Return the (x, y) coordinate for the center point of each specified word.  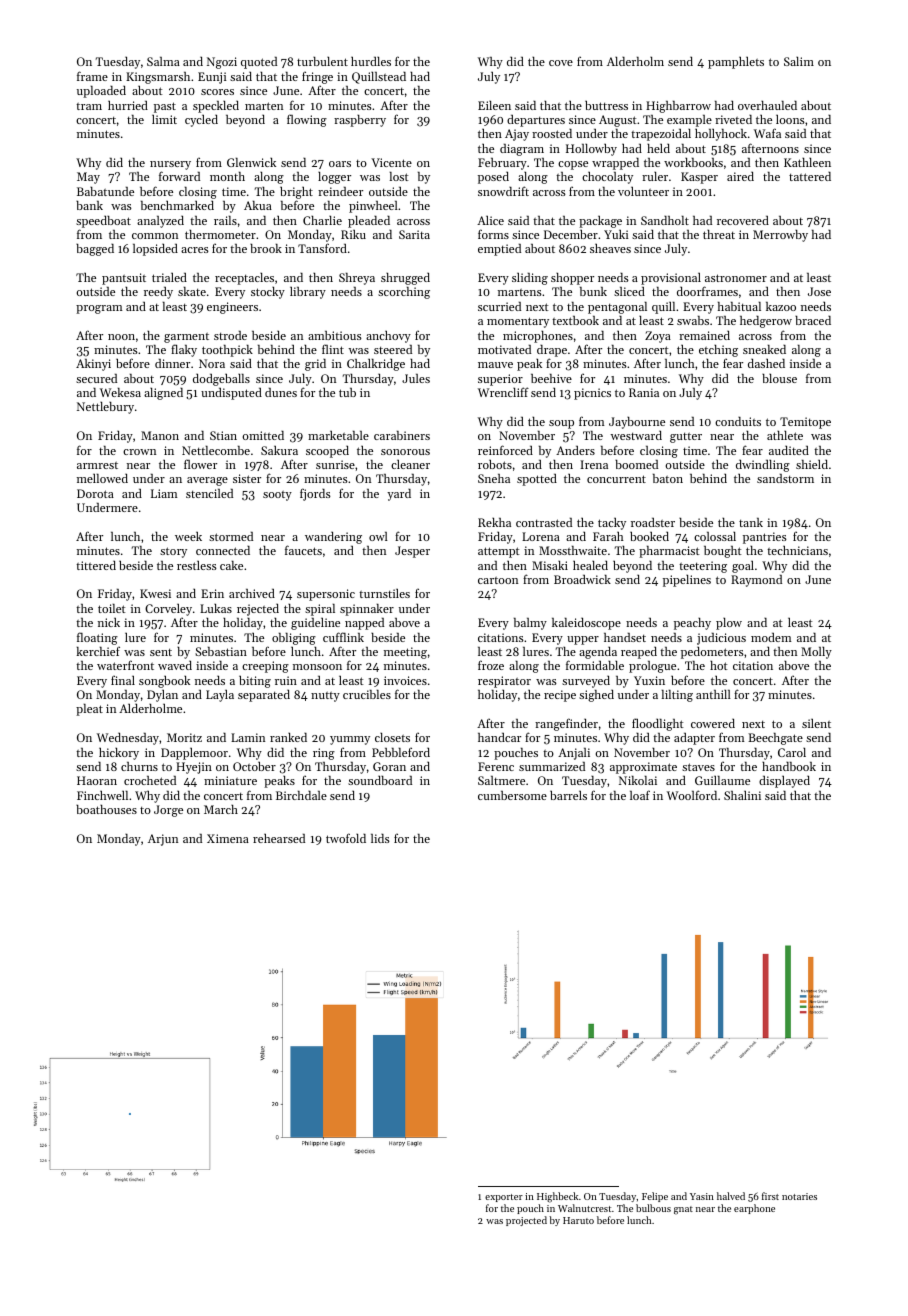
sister (247, 478)
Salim (799, 61)
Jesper (412, 552)
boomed (636, 464)
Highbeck (557, 1197)
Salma (163, 61)
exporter (504, 1198)
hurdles (371, 61)
